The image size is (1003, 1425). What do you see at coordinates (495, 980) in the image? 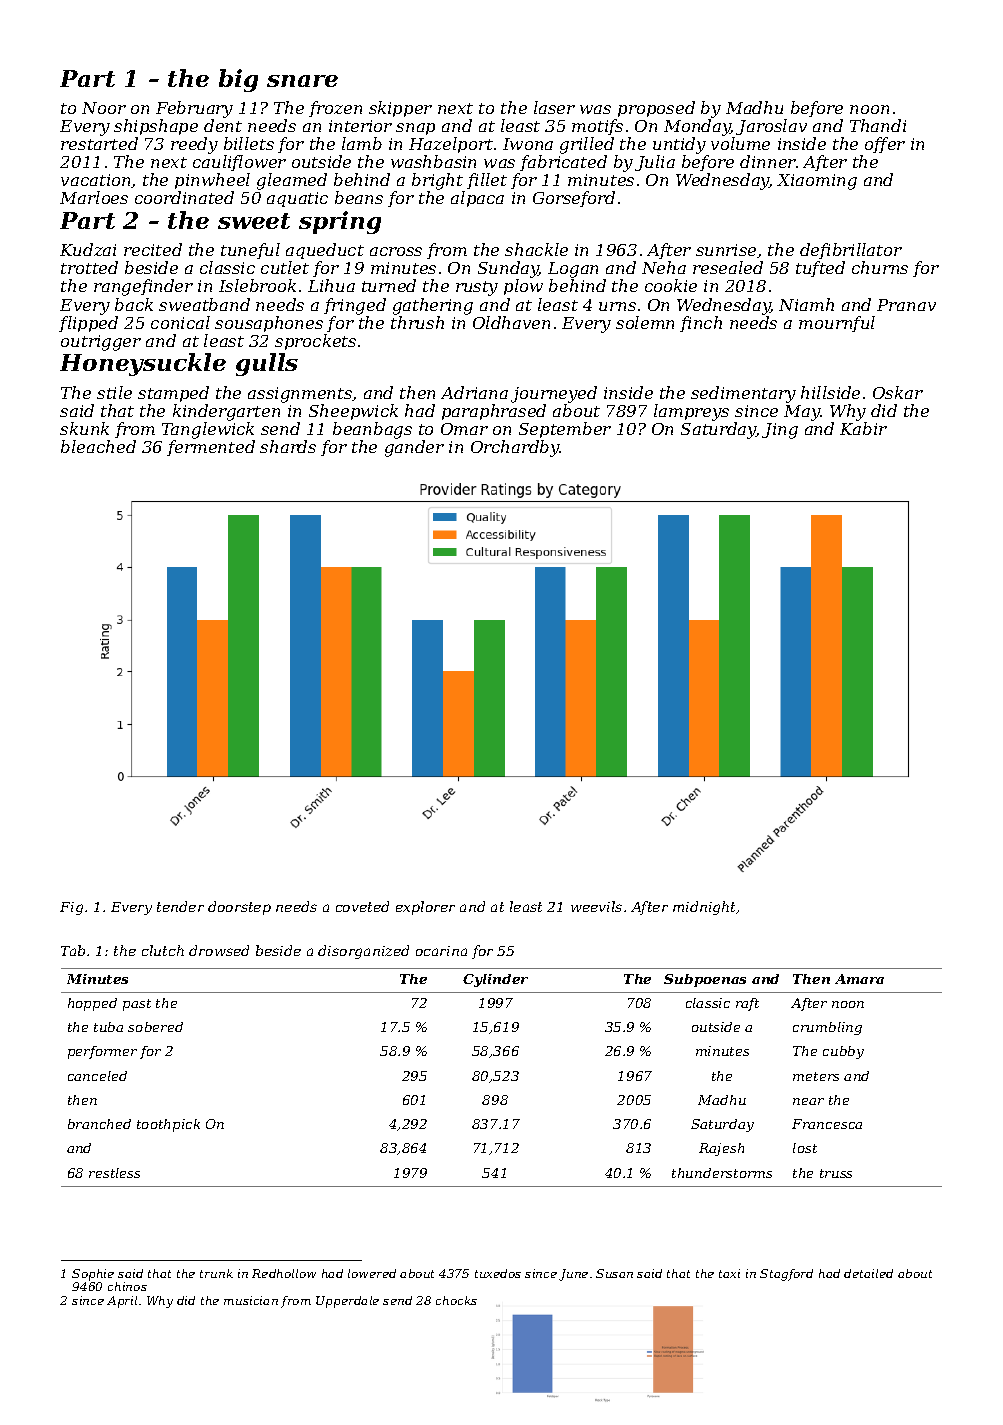
I see `Cylinder` at bounding box center [495, 980].
